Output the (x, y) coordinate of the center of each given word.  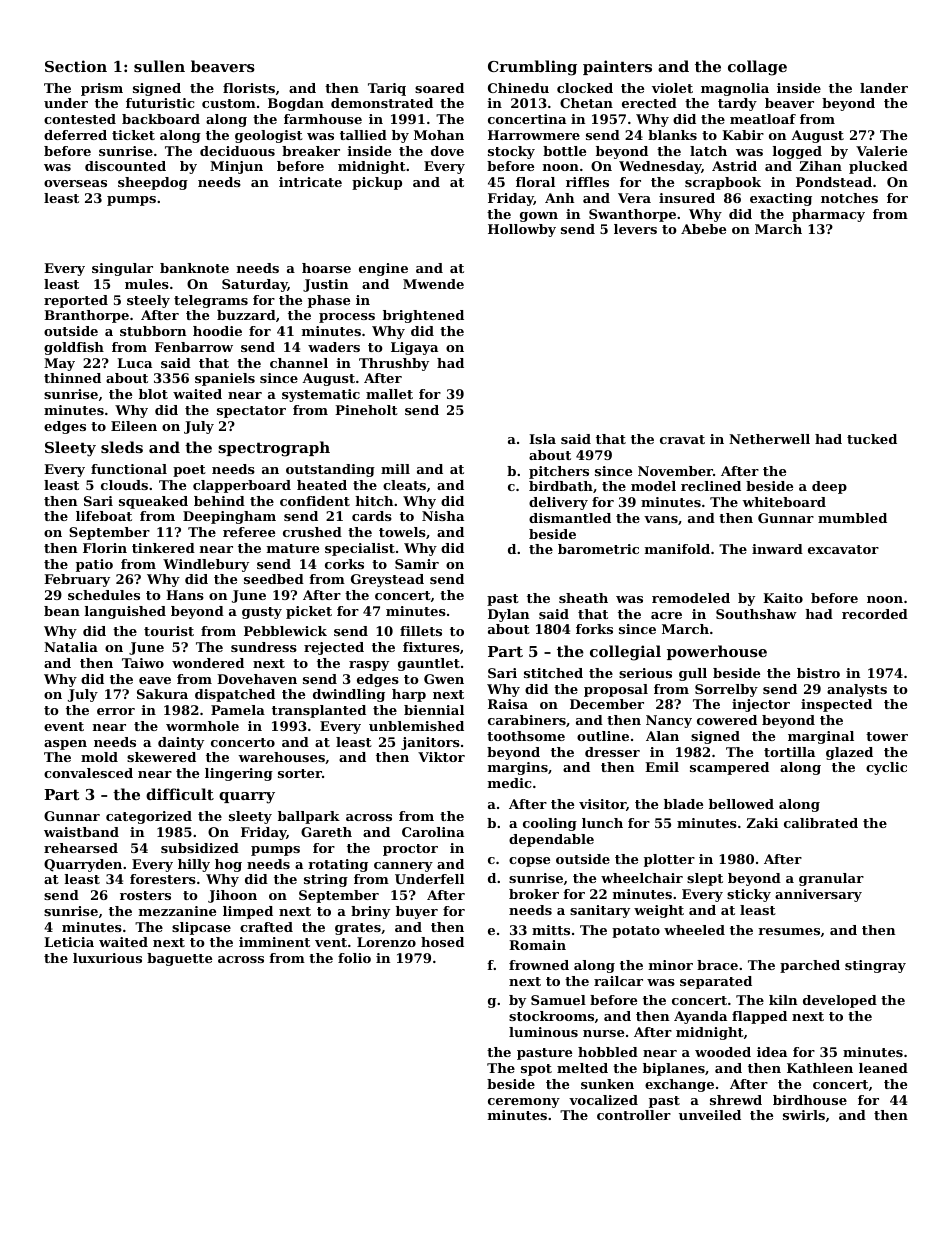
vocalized (603, 1100)
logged (797, 152)
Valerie (881, 151)
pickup (377, 183)
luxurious (107, 958)
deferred (75, 135)
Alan (662, 736)
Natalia (71, 647)
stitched (553, 673)
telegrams (211, 301)
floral (535, 182)
